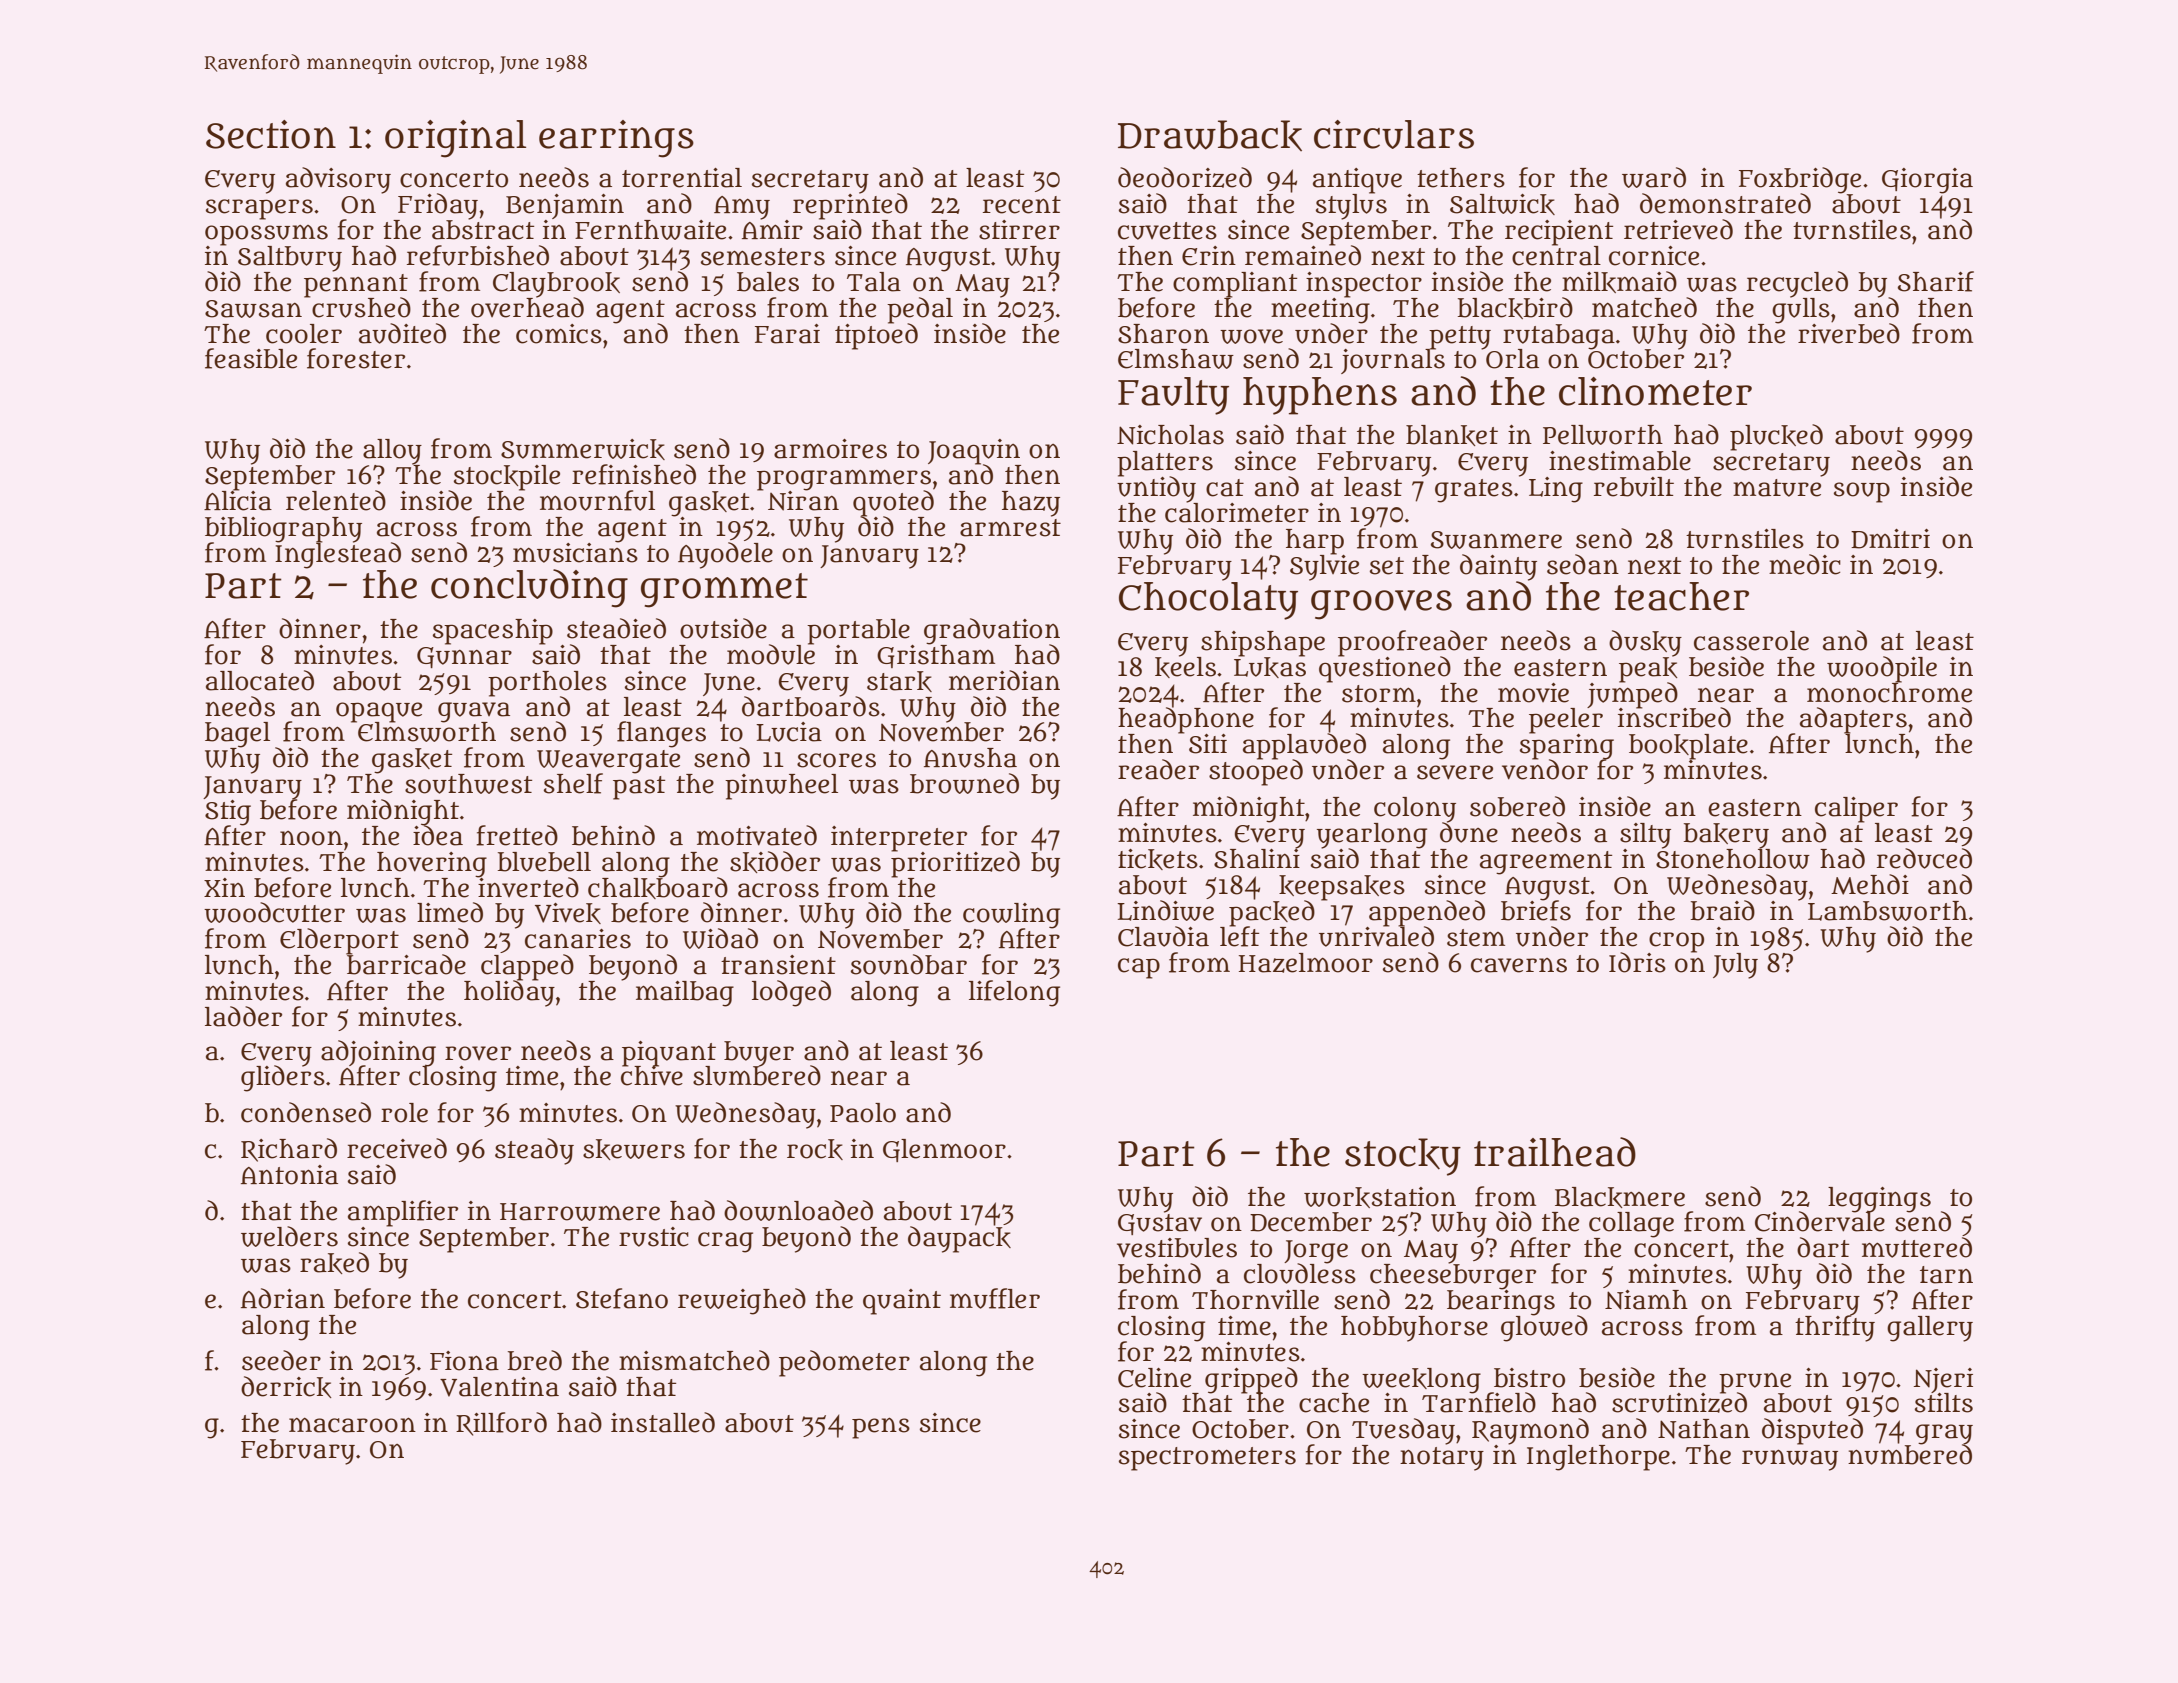 Image resolution: width=2178 pixels, height=1683 pixels. Describe the element at coordinates (881, 1428) in the screenshot. I see `pens` at that location.
